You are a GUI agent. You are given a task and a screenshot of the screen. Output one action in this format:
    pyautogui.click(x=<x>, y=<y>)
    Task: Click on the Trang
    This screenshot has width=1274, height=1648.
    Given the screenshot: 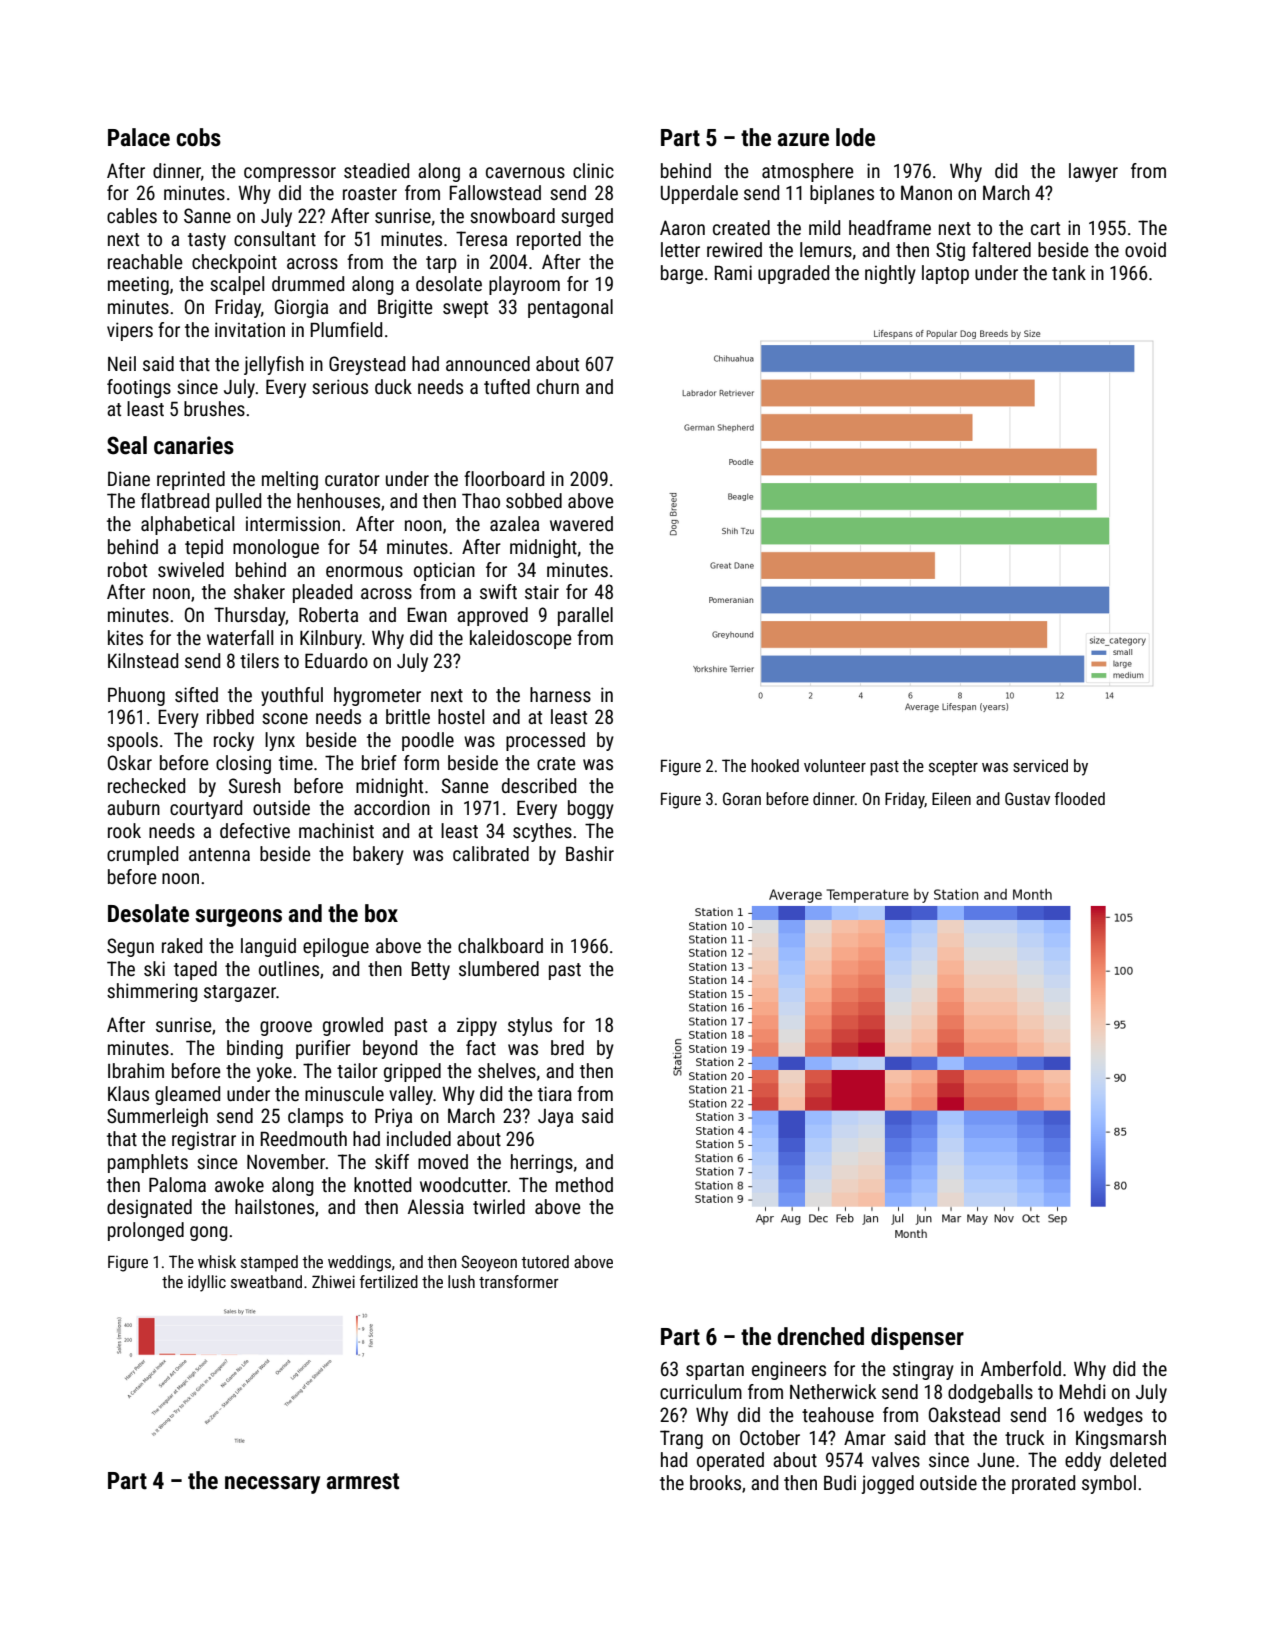 What is the action you would take?
    pyautogui.click(x=681, y=1439)
